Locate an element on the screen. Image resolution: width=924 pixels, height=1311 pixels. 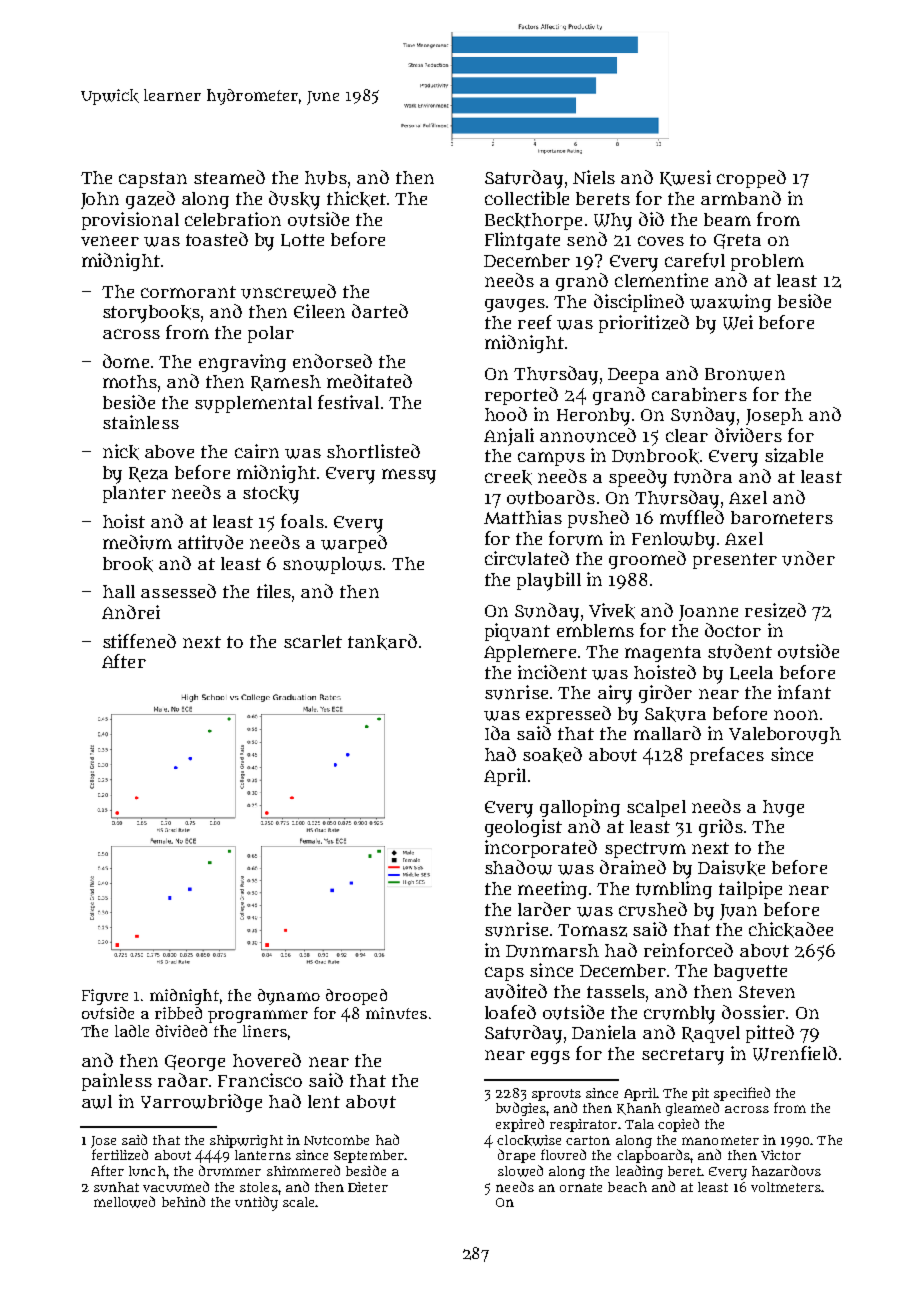
scarlet is located at coordinates (313, 641).
